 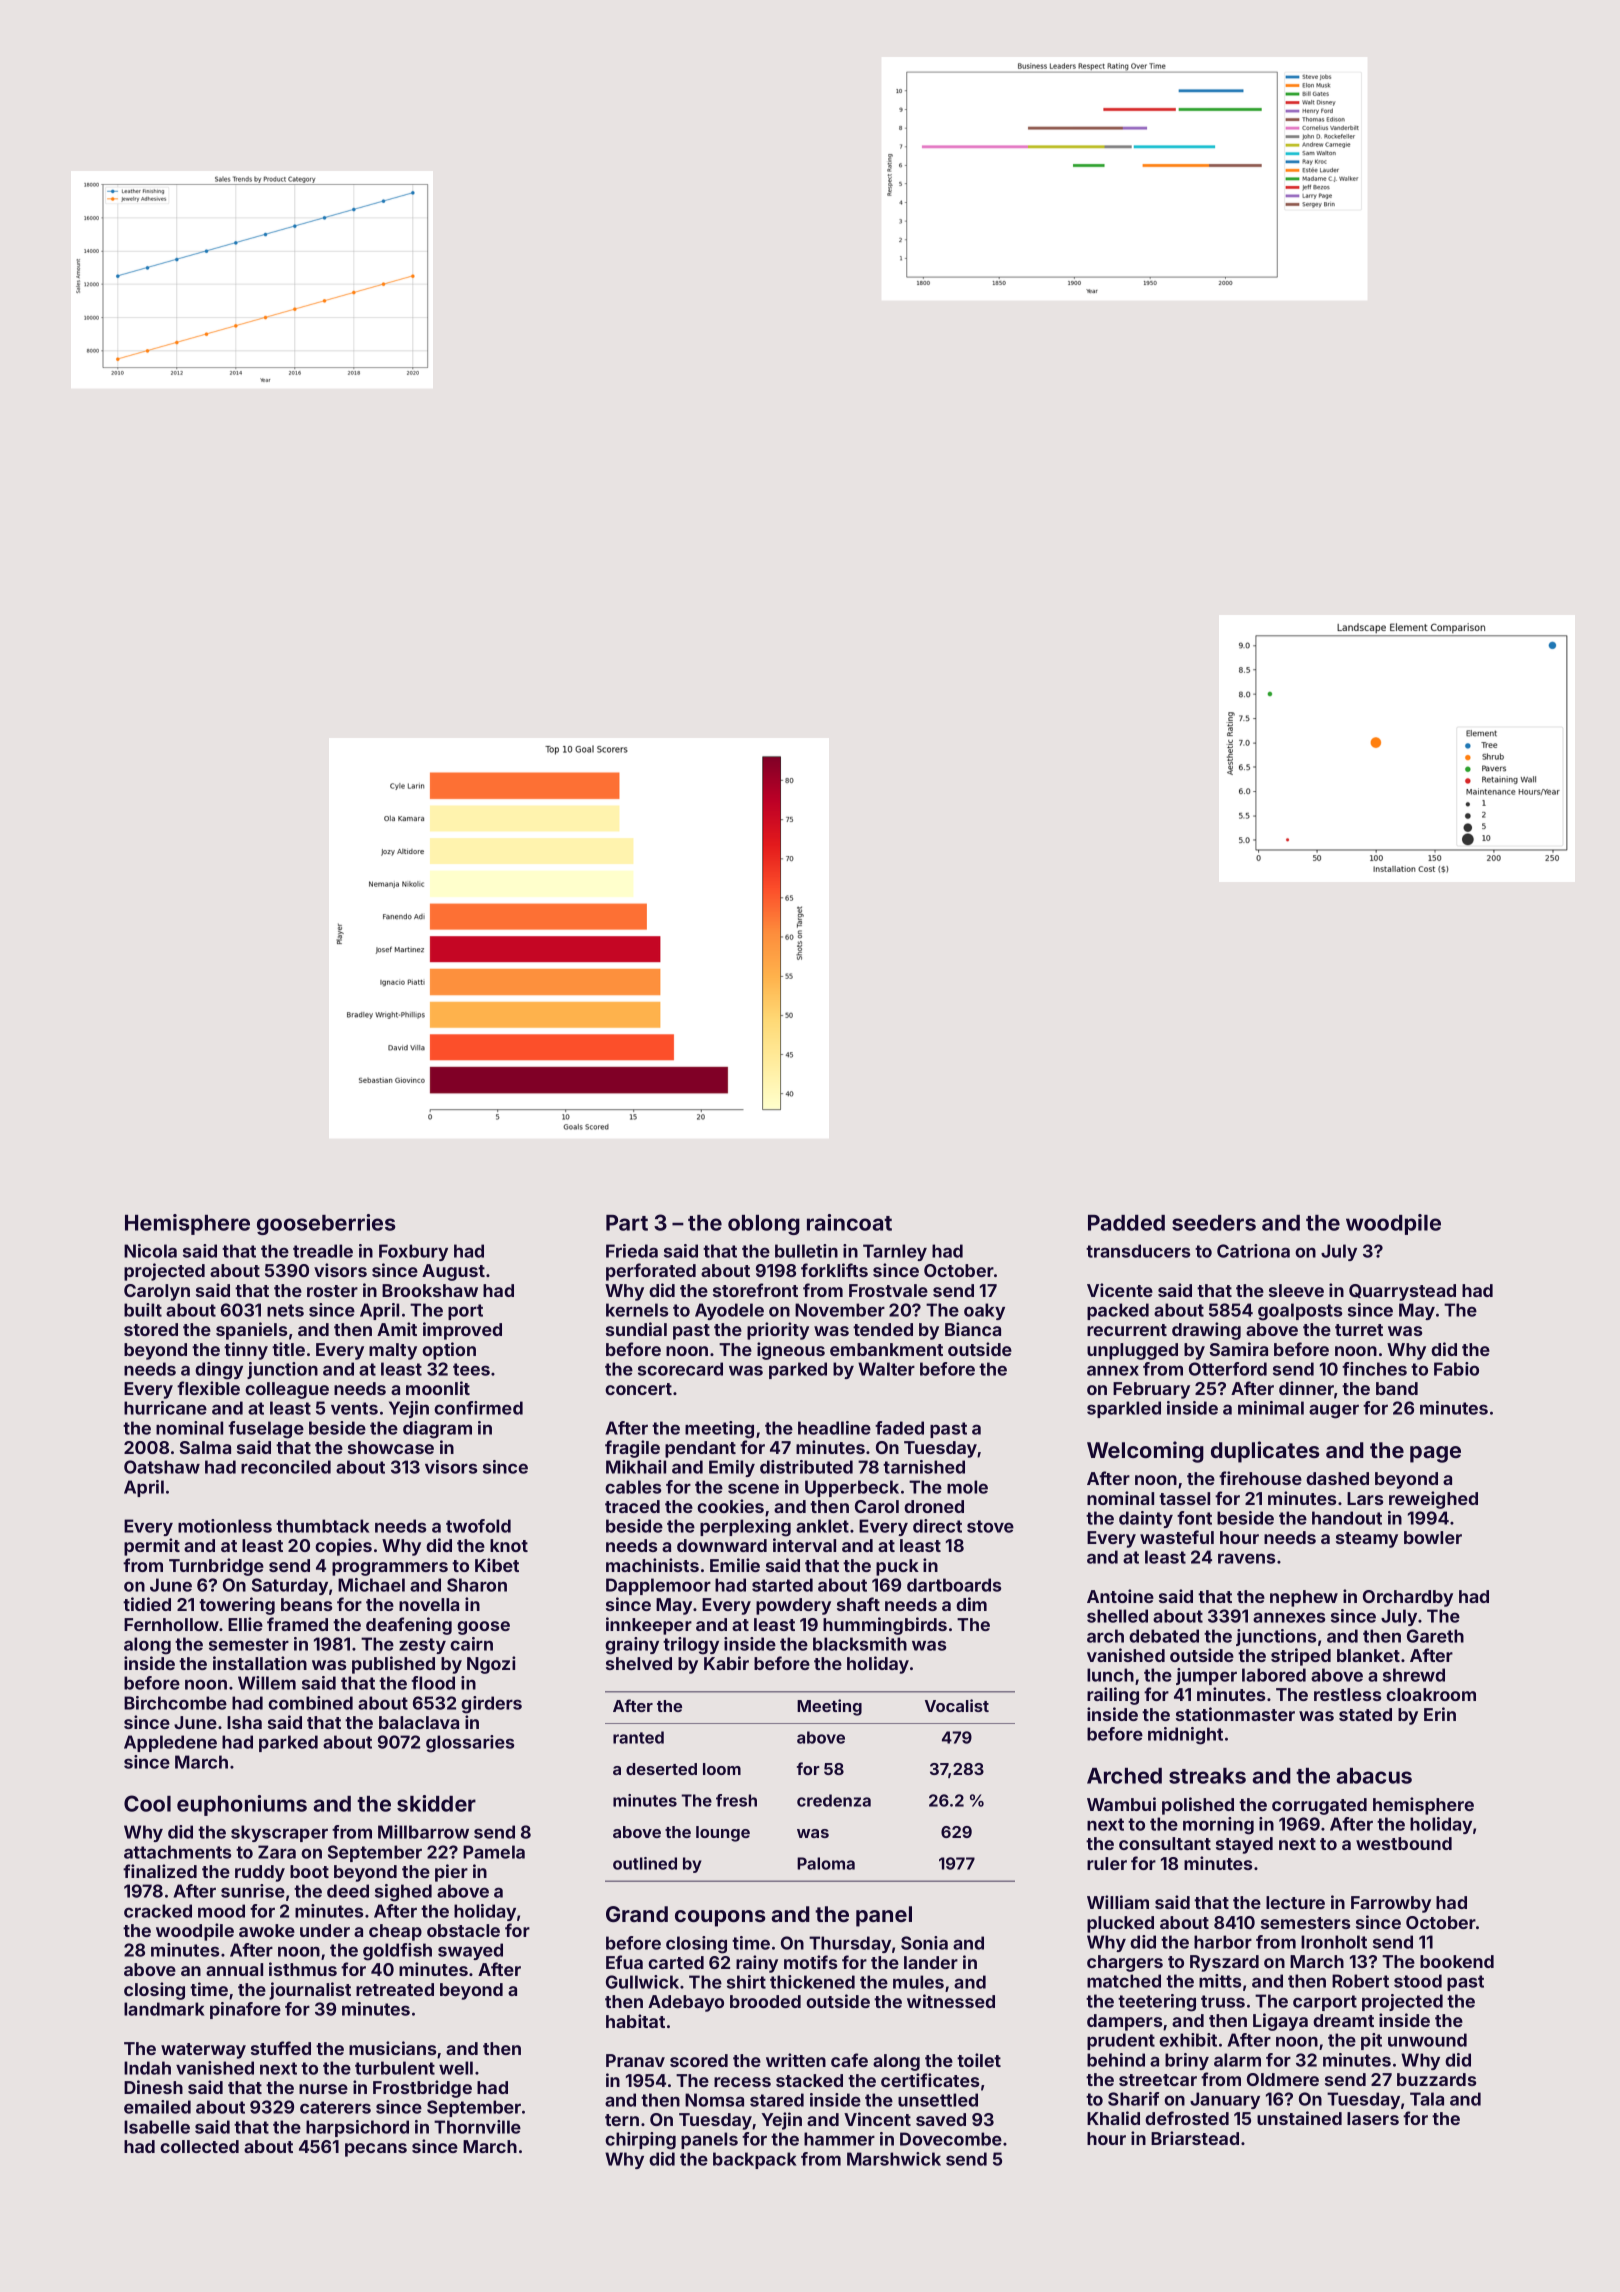 What do you see at coordinates (899, 1428) in the screenshot?
I see `faded` at bounding box center [899, 1428].
